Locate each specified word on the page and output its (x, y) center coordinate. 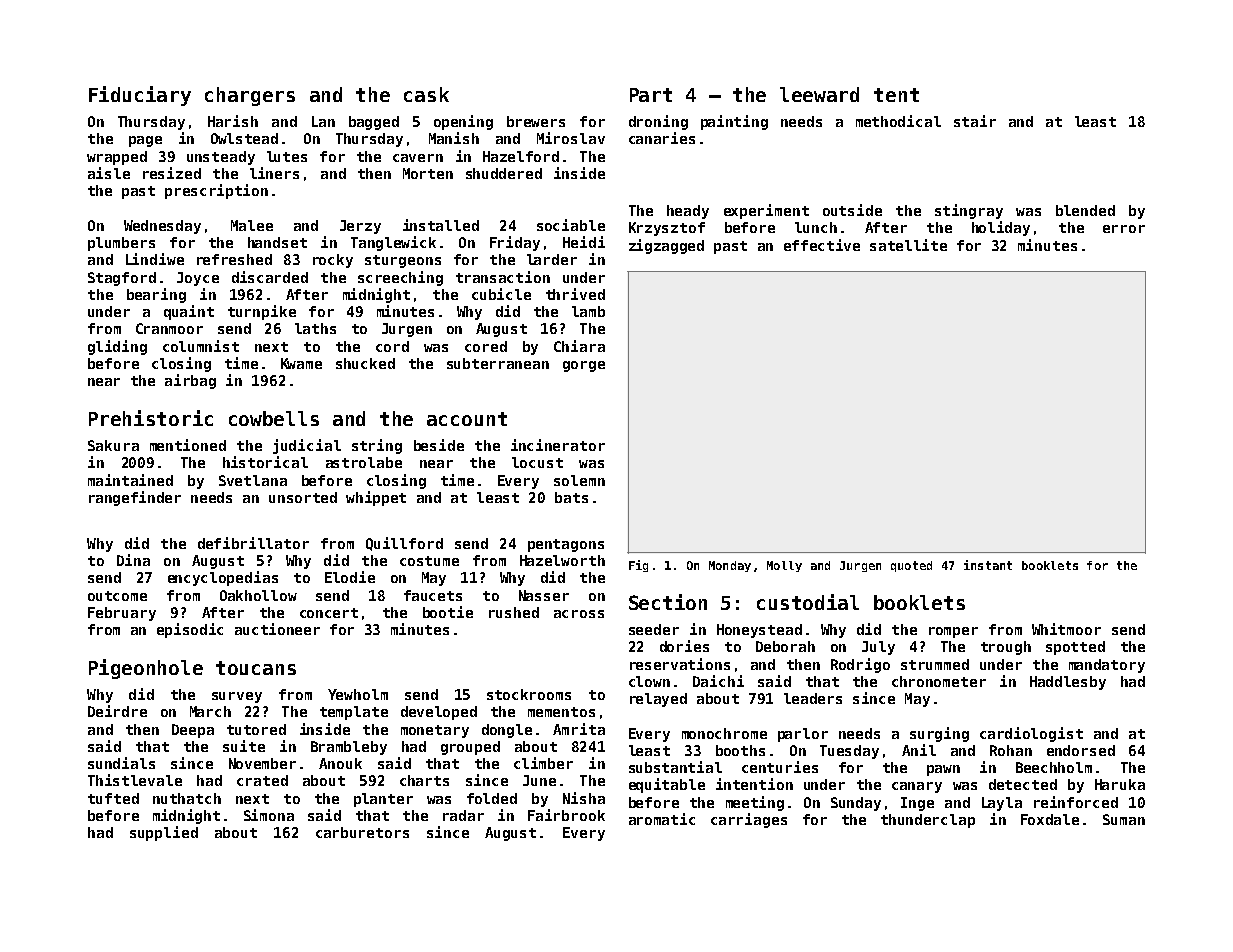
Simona (269, 815)
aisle (109, 173)
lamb (588, 311)
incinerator (558, 445)
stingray (969, 211)
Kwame (301, 363)
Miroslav (571, 138)
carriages (749, 820)
